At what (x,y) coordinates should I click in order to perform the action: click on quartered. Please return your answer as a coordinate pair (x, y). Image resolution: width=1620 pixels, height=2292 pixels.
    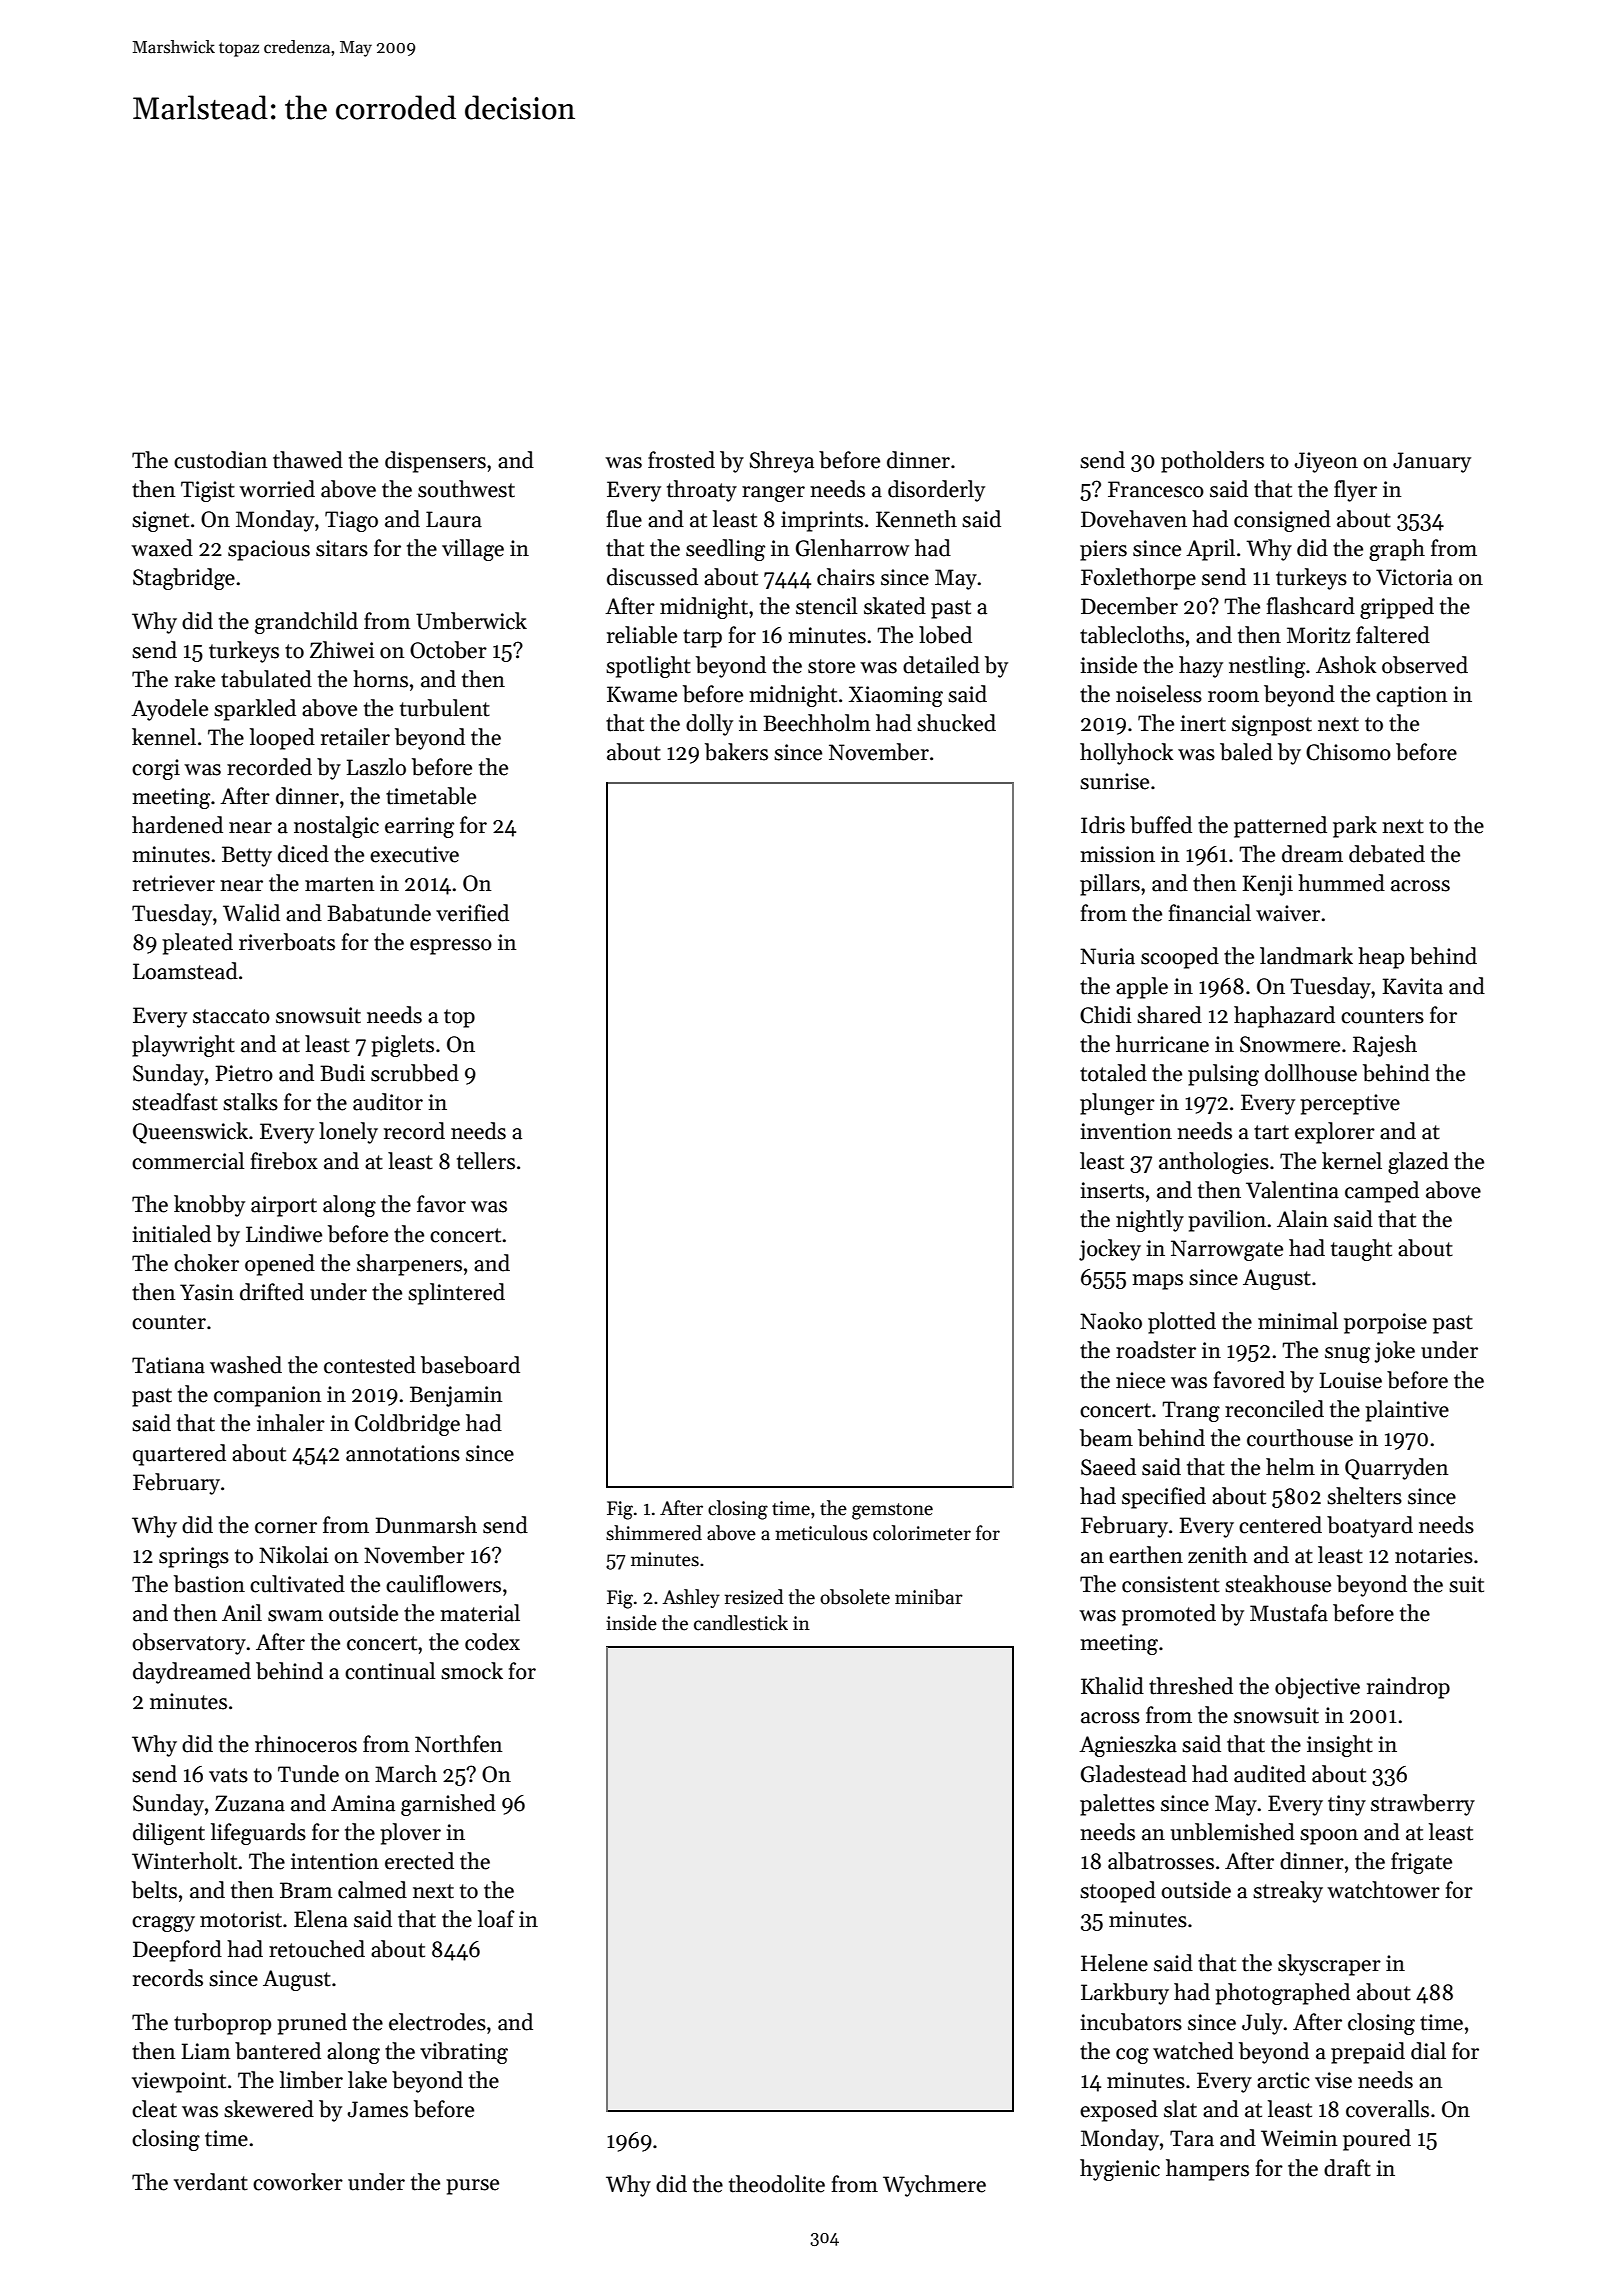
    Looking at the image, I should click on (179, 1455).
